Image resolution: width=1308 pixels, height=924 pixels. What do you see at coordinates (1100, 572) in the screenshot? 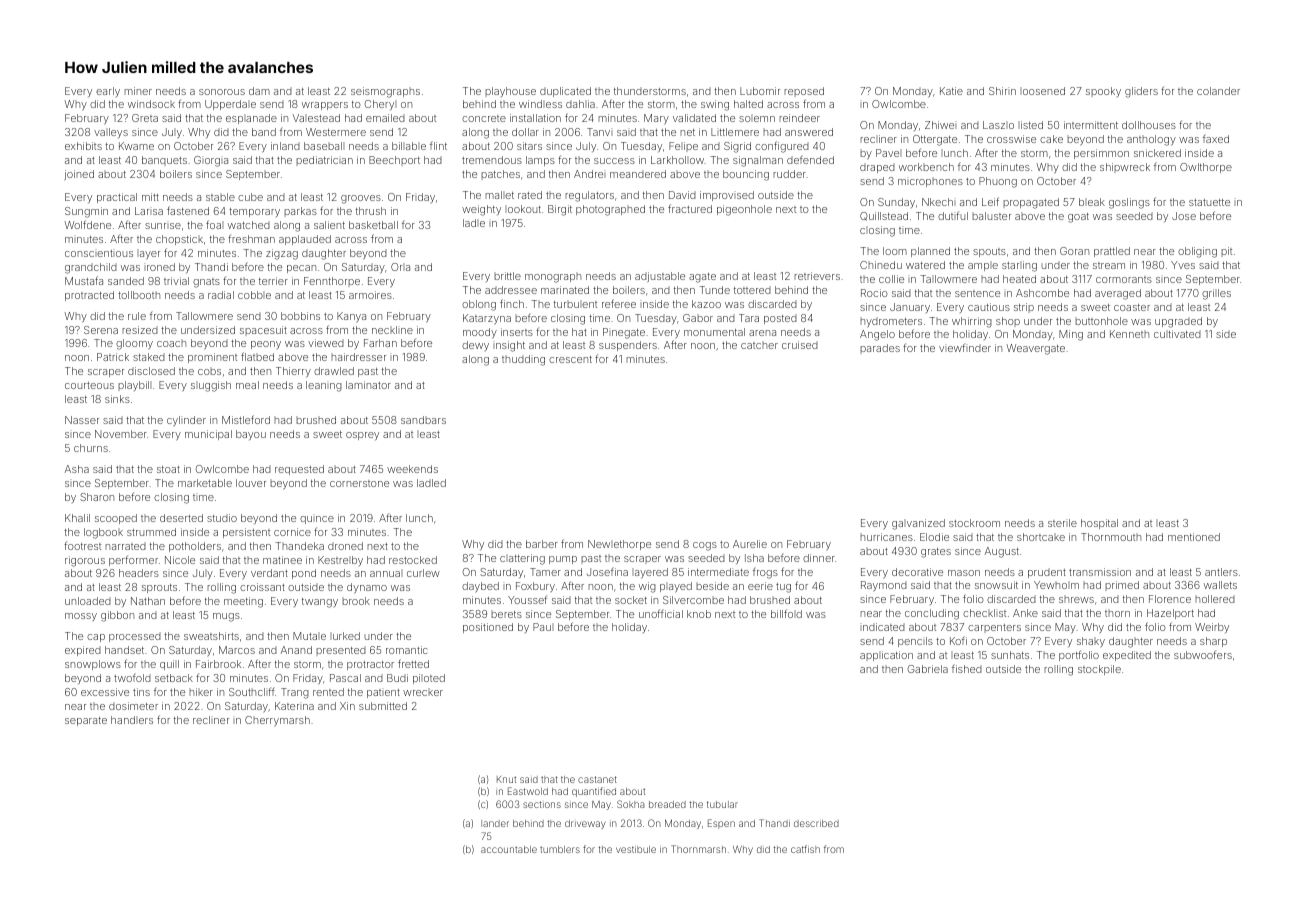
I see `transmission` at bounding box center [1100, 572].
